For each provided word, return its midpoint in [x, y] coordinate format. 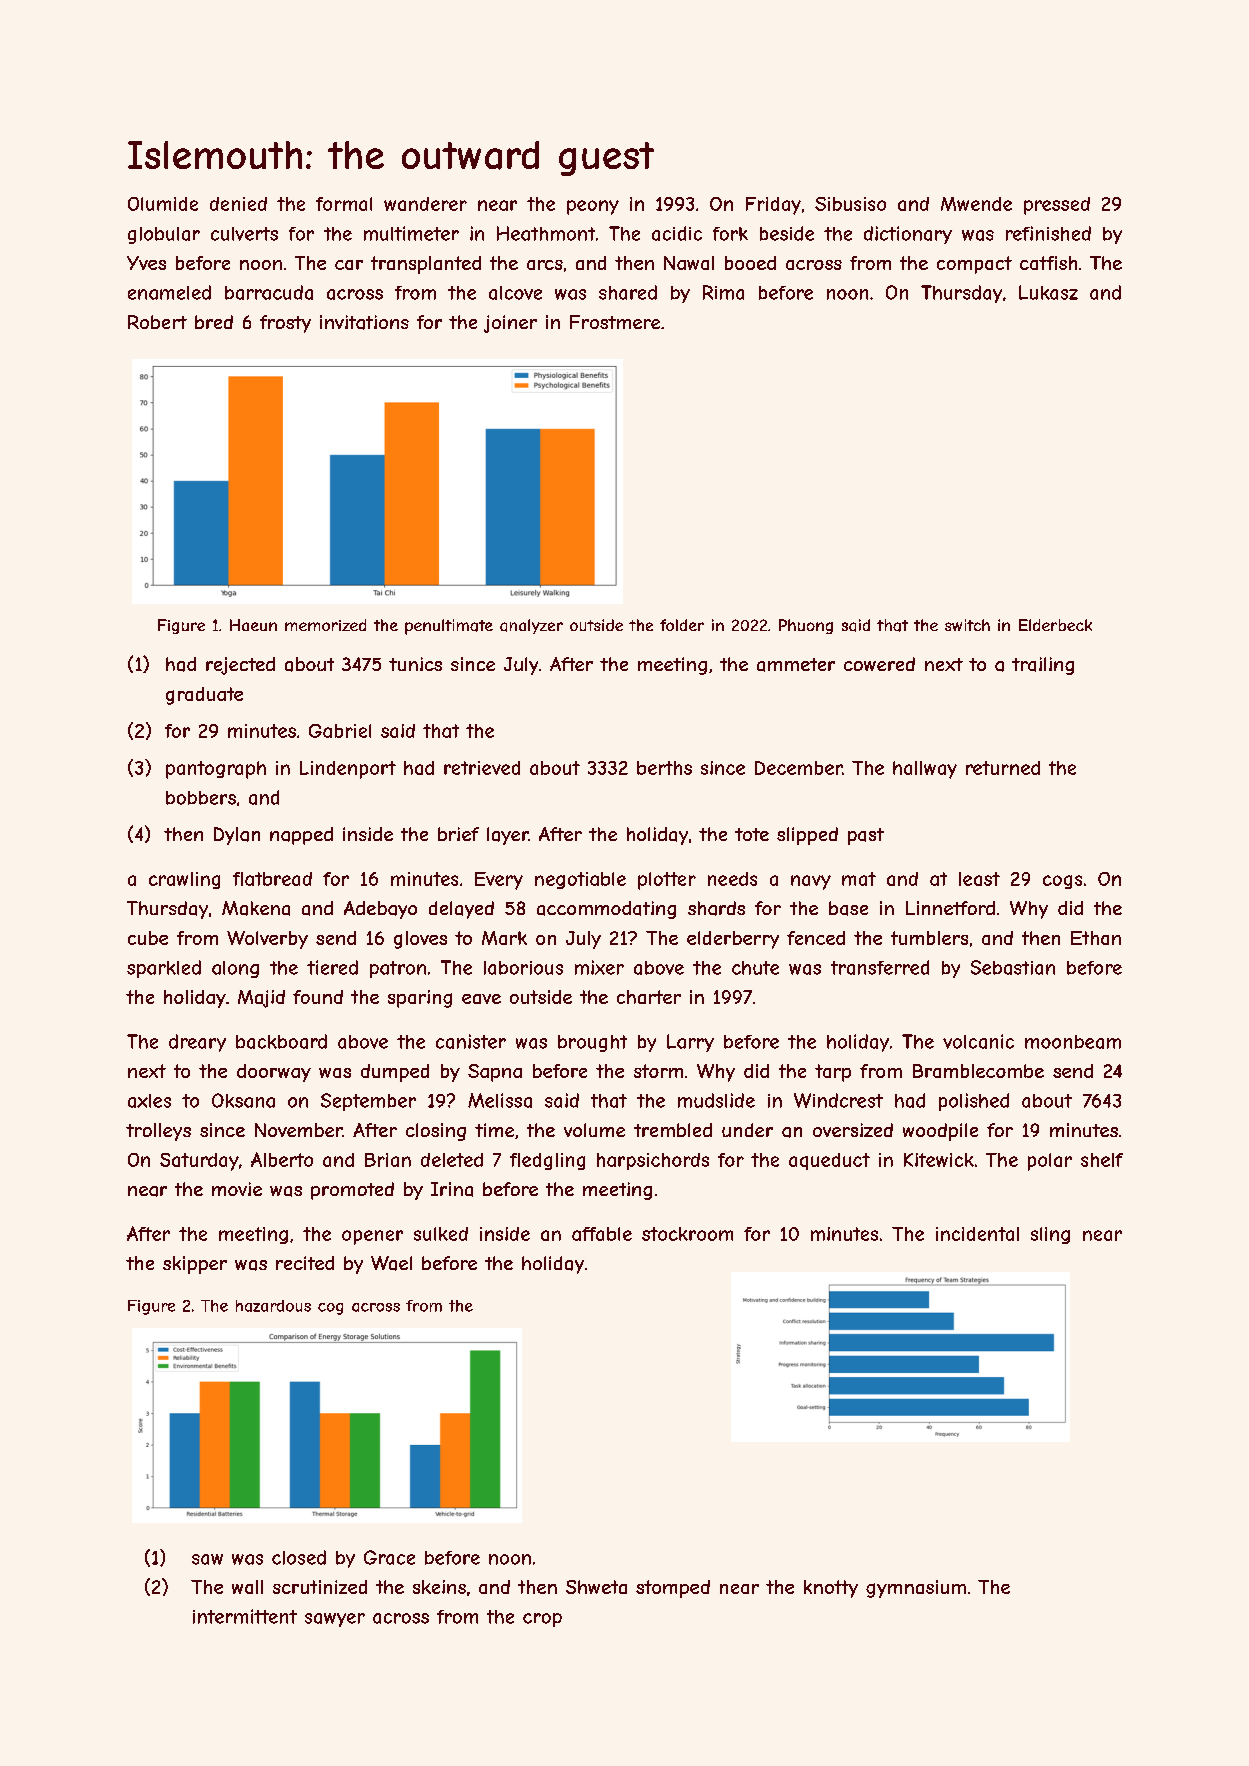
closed [299, 1557]
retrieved [482, 768]
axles [149, 1101]
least [979, 879]
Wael [391, 1263]
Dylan [237, 836]
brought [592, 1043]
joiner [510, 324]
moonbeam [1073, 1042]
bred [214, 322]
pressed [1057, 206]
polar [1050, 1162]
